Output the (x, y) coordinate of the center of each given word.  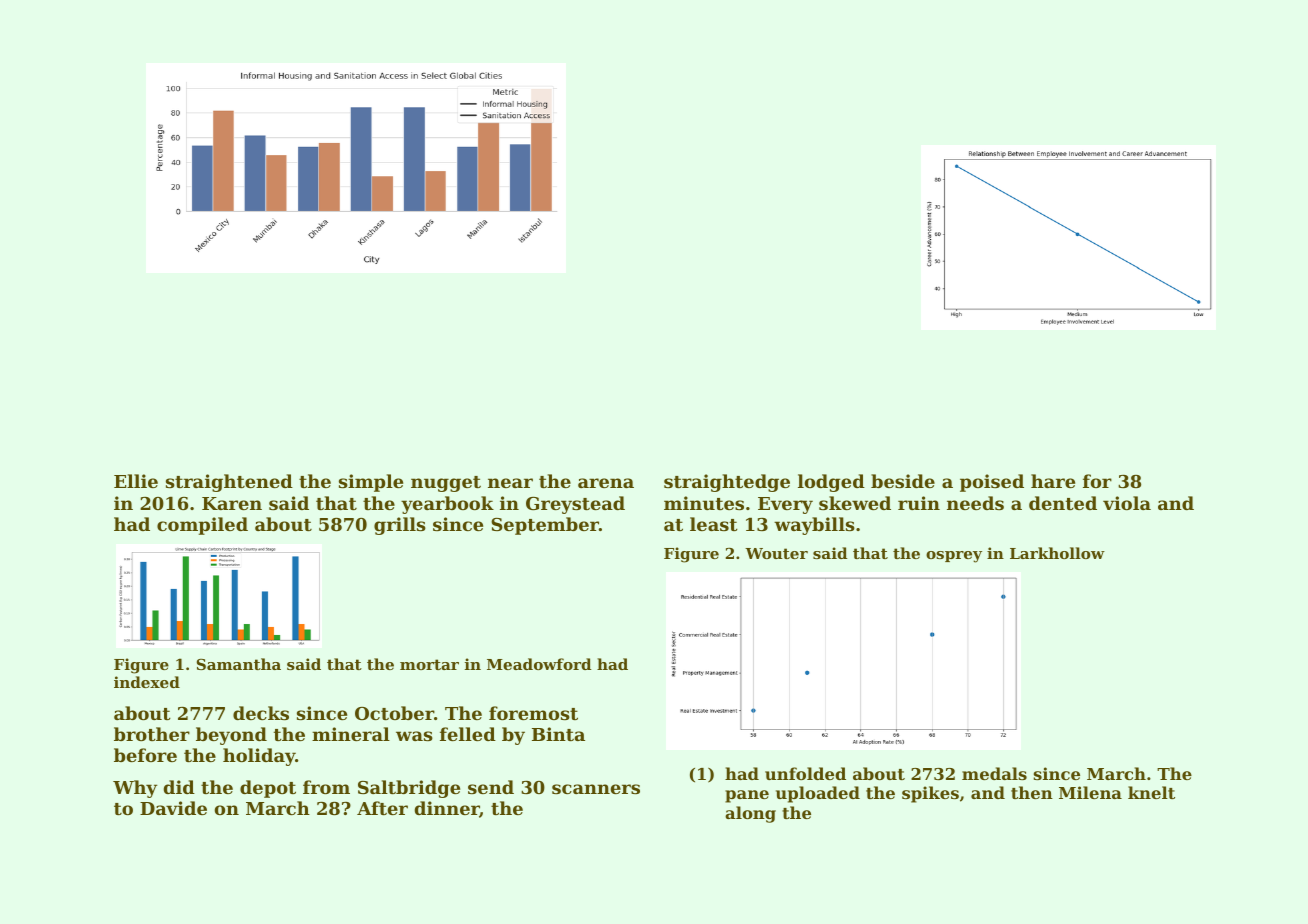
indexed (147, 682)
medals (994, 773)
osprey (954, 557)
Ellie (136, 481)
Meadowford (539, 664)
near (510, 483)
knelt (1151, 792)
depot (268, 789)
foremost (533, 713)
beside (903, 481)
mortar (429, 664)
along (750, 814)
